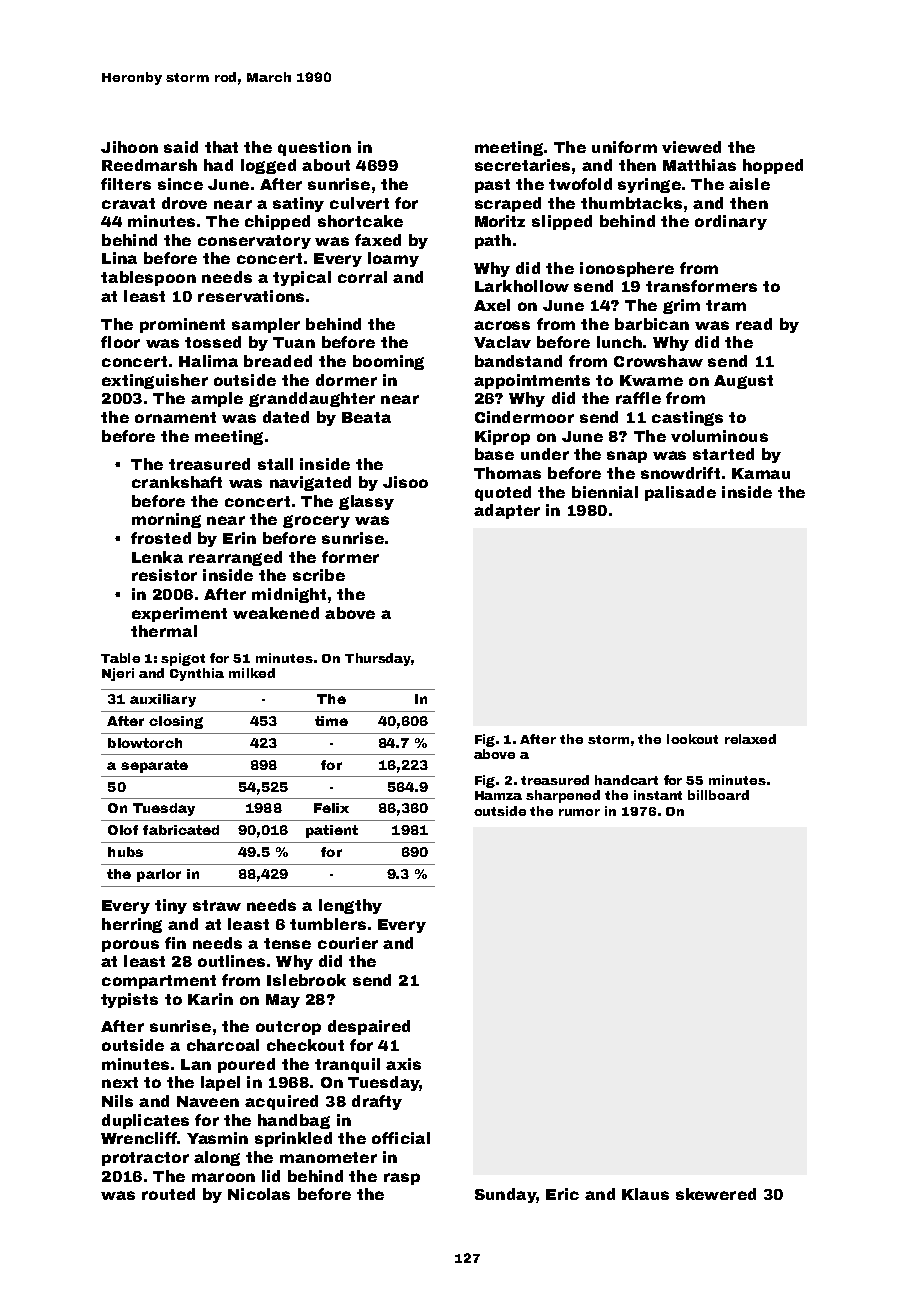  I want to click on Erin, so click(239, 538).
